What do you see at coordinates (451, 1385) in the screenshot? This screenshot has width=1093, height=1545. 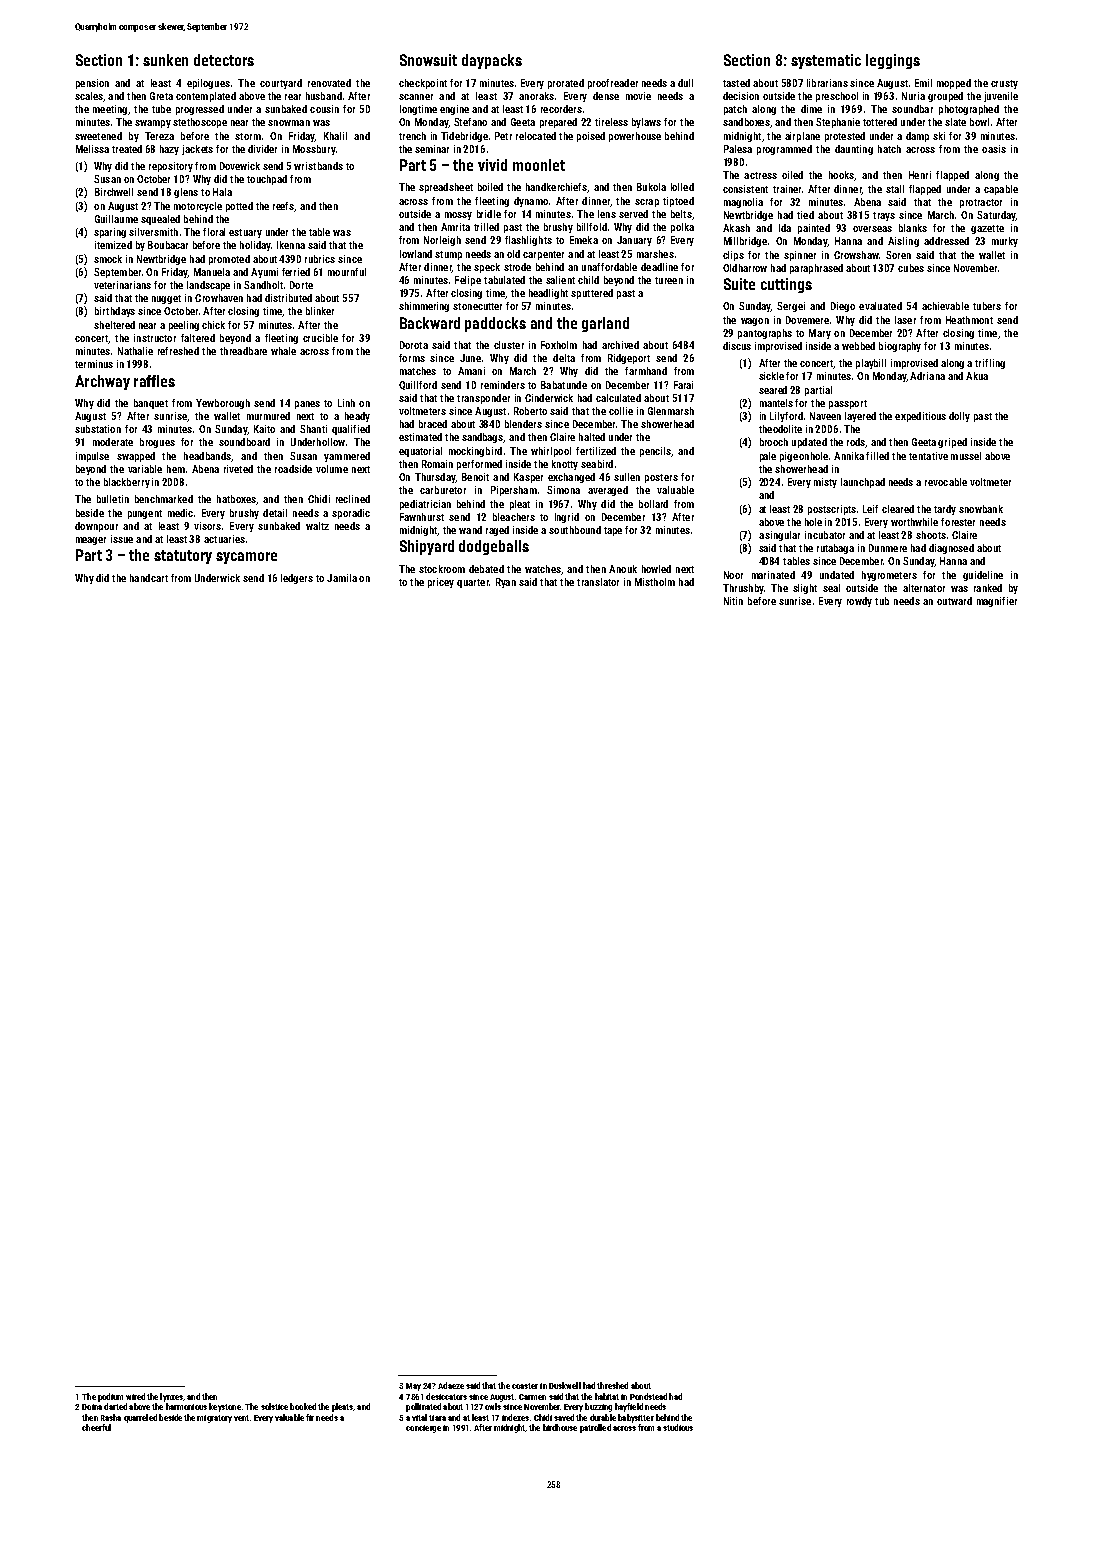 I see `Adaeze` at bounding box center [451, 1385].
